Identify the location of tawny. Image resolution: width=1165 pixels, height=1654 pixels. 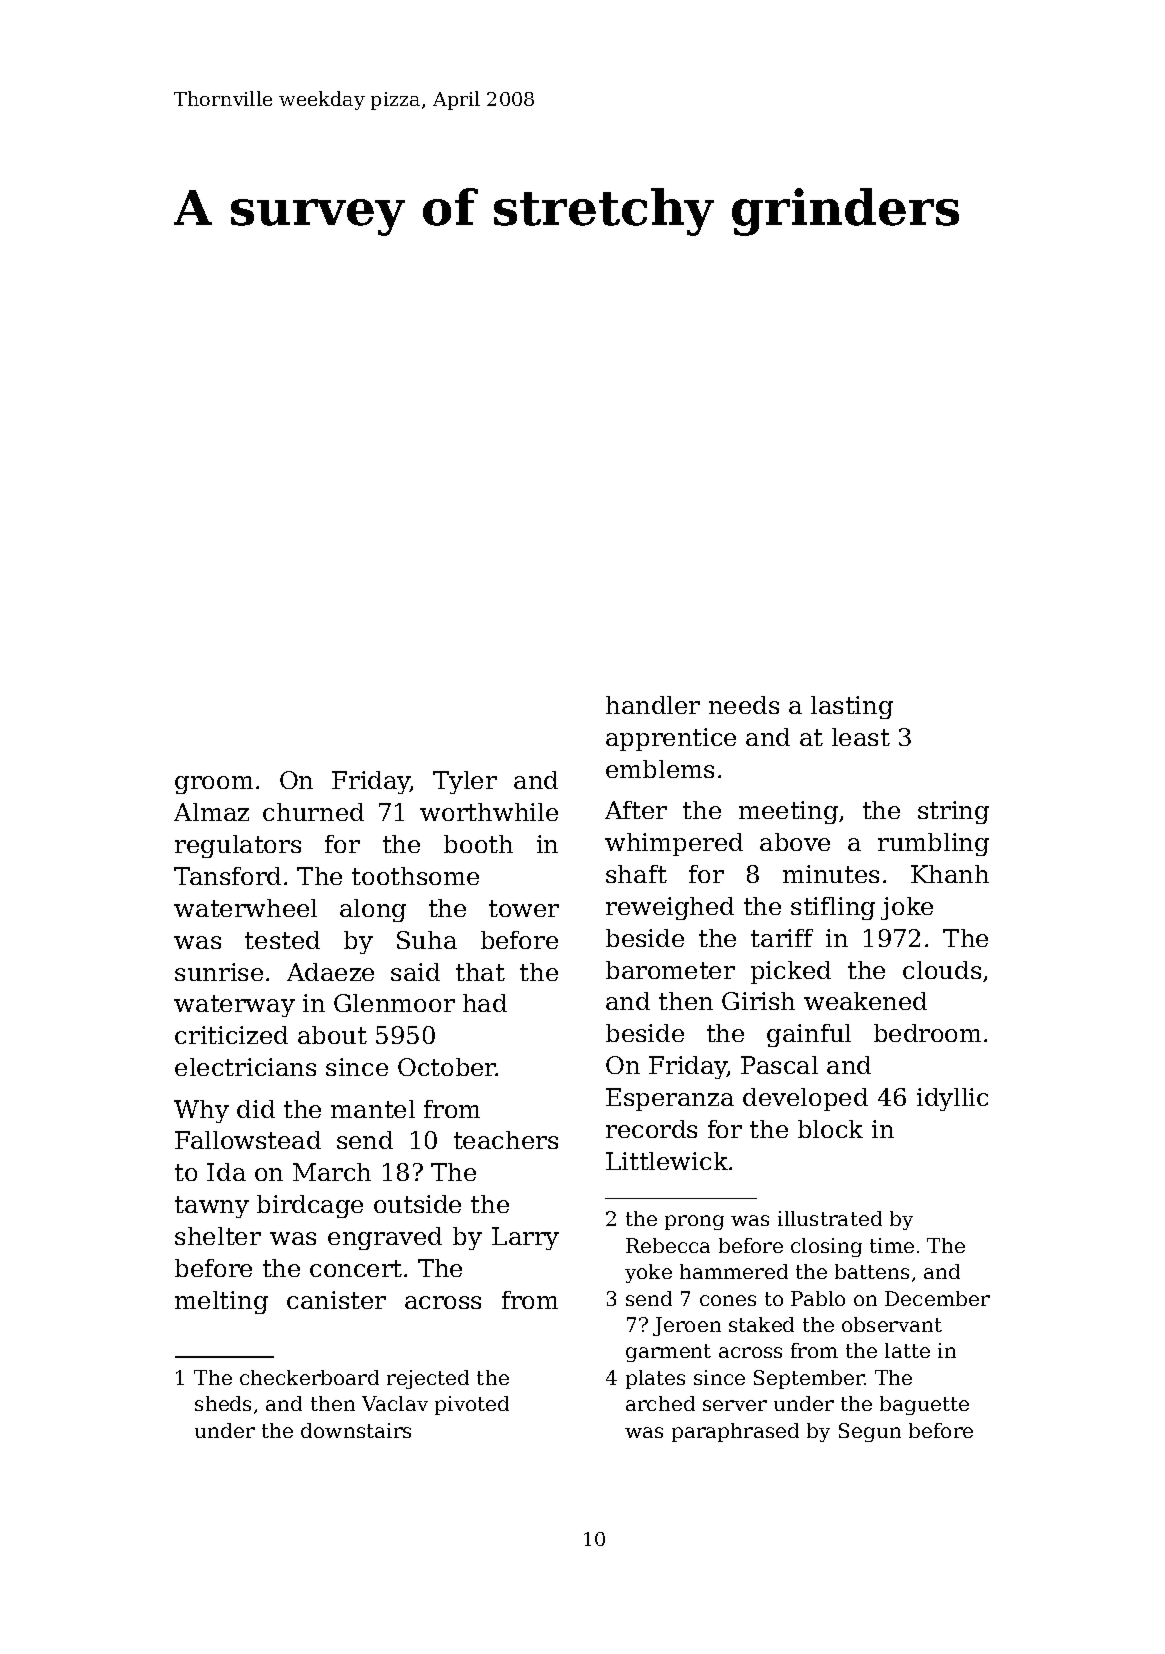
(212, 1207).
